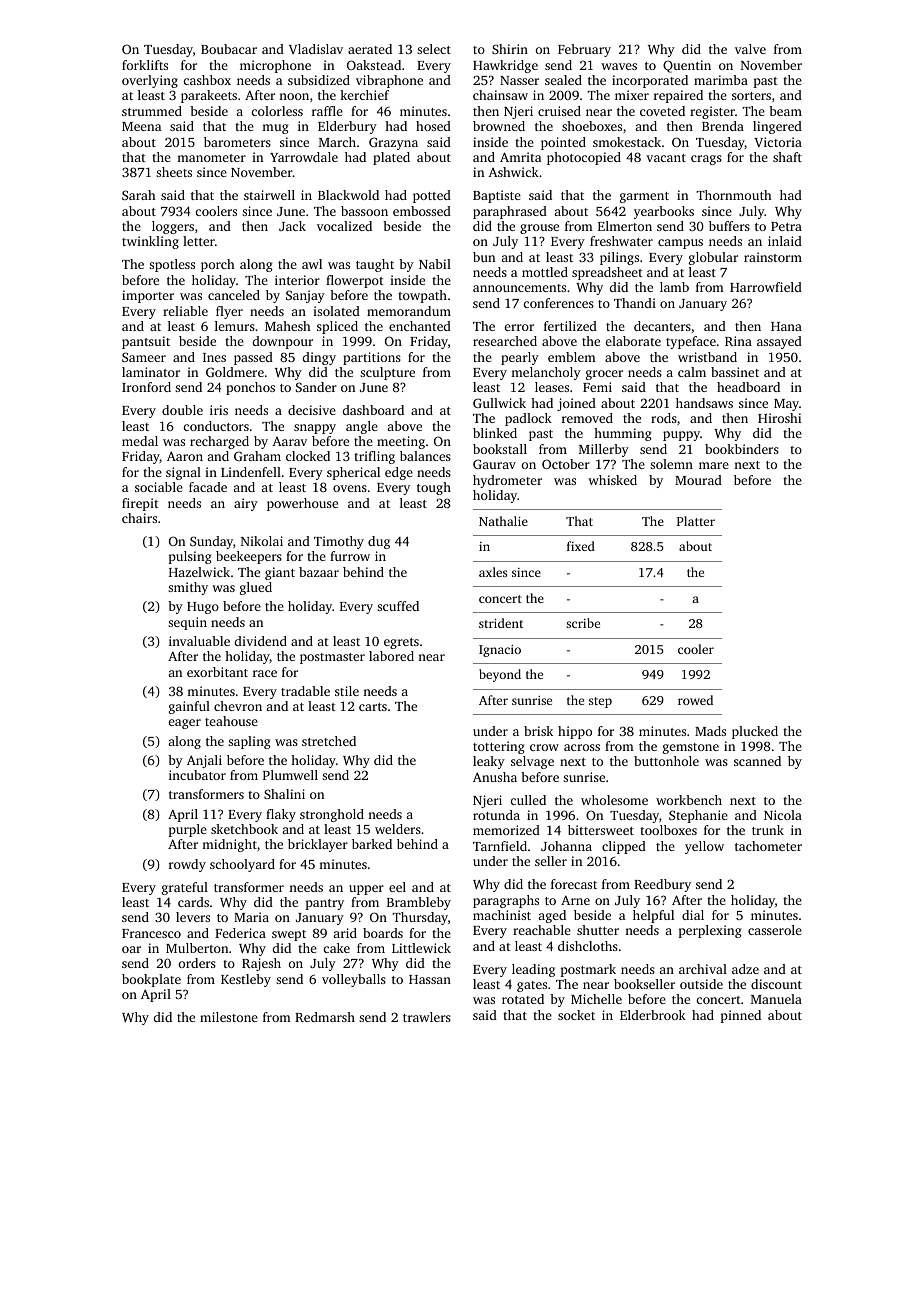 This page has width=924, height=1308. What do you see at coordinates (776, 999) in the page?
I see `Manuela` at bounding box center [776, 999].
